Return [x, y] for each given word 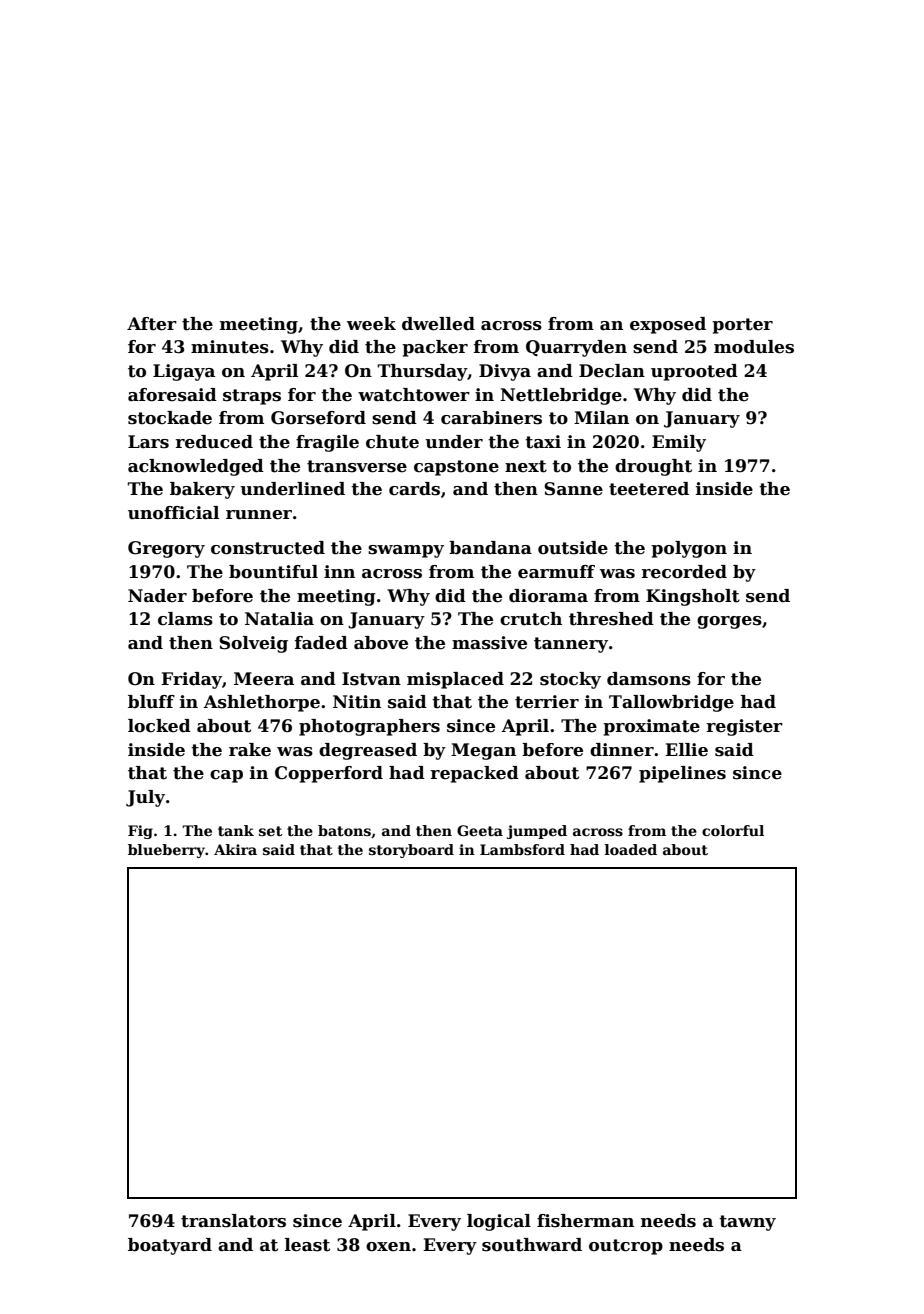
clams [185, 619]
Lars [148, 442]
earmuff [556, 572]
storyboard [411, 851]
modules [754, 347]
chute [392, 442]
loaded [631, 849]
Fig [140, 832]
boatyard [170, 1246]
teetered [649, 489]
